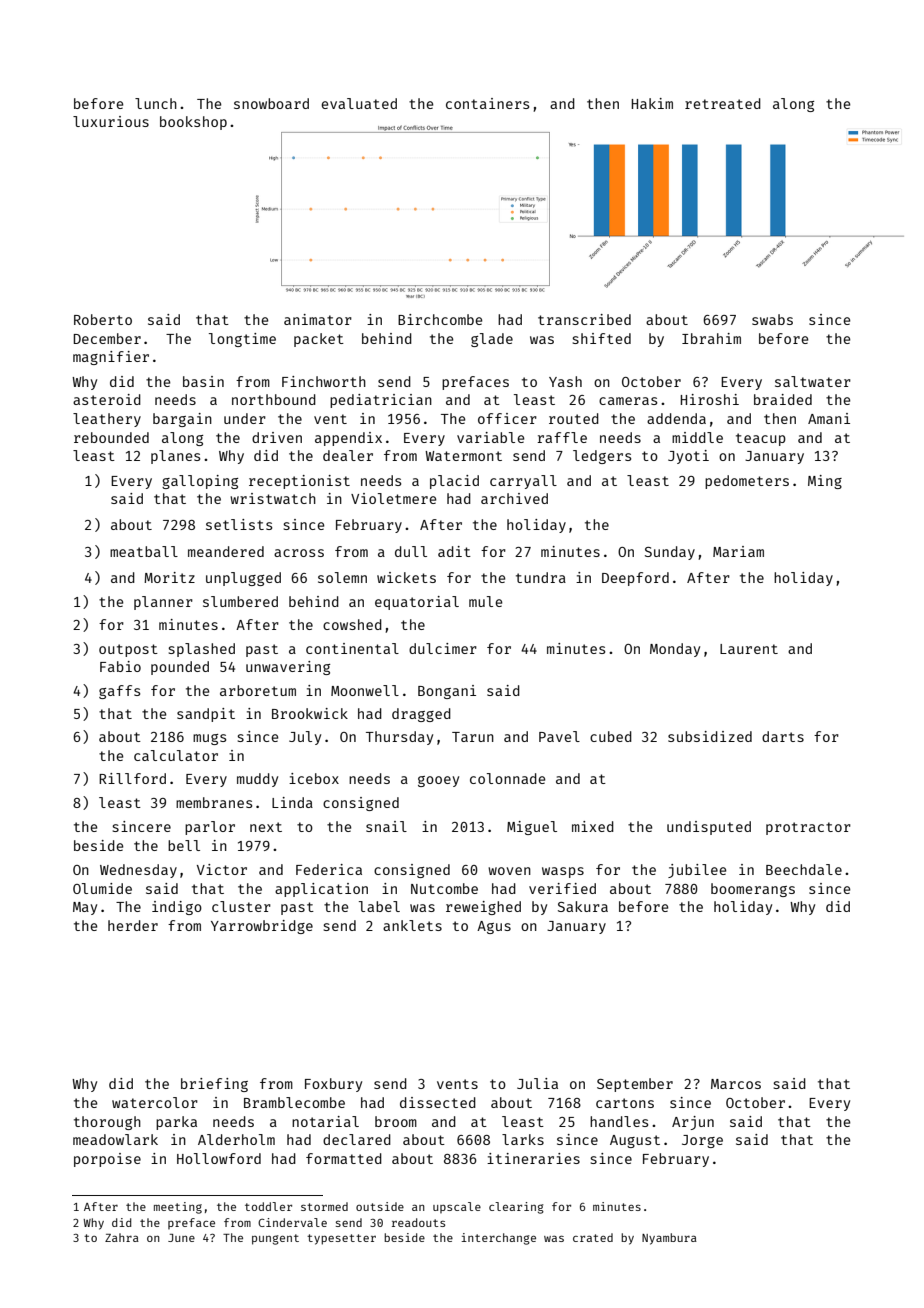 This page has width=924, height=1308. Describe the element at coordinates (115, 1139) in the page. I see `meadowlark` at that location.
